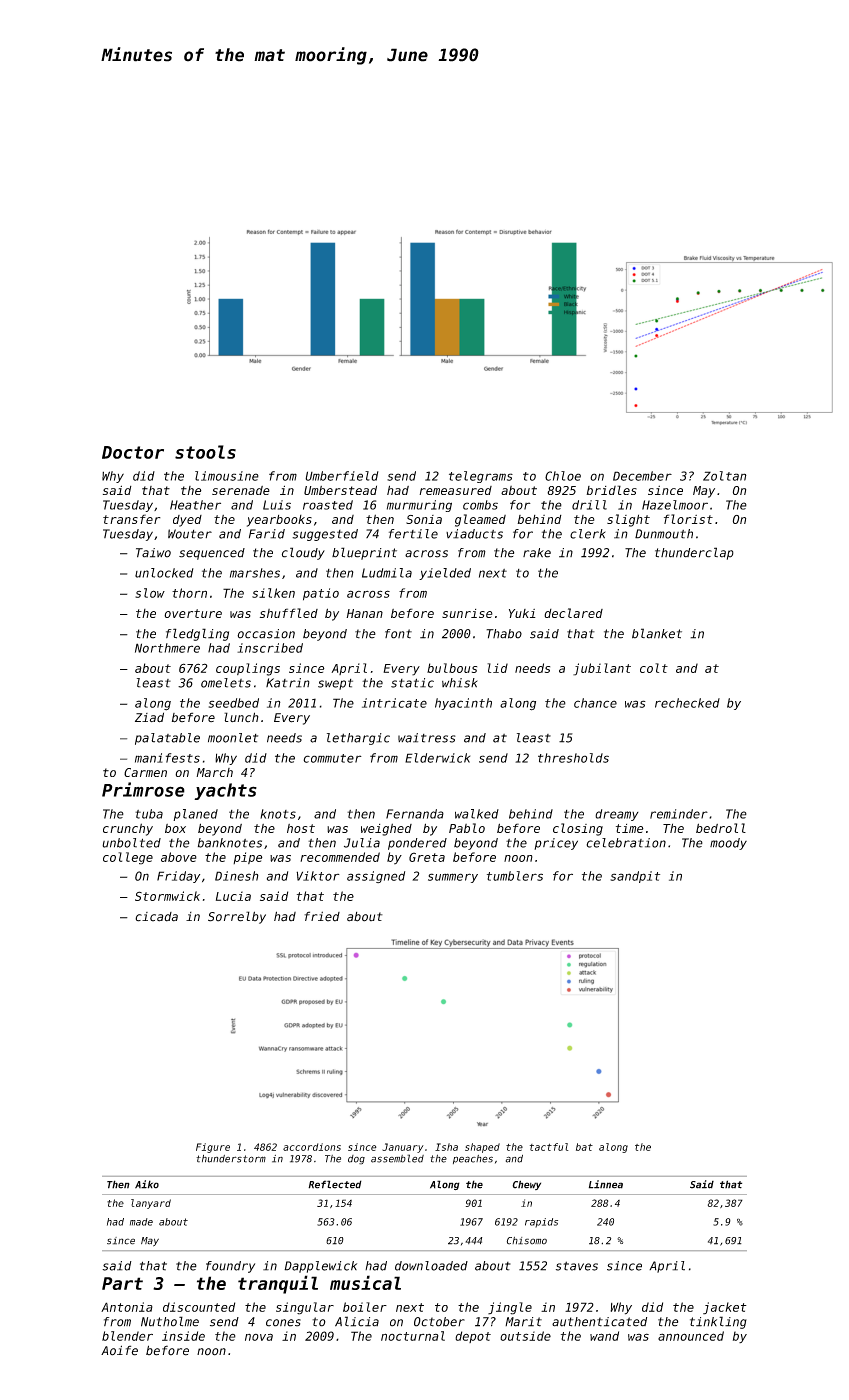 The image size is (849, 1400). I want to click on Elderwick, so click(437, 758).
